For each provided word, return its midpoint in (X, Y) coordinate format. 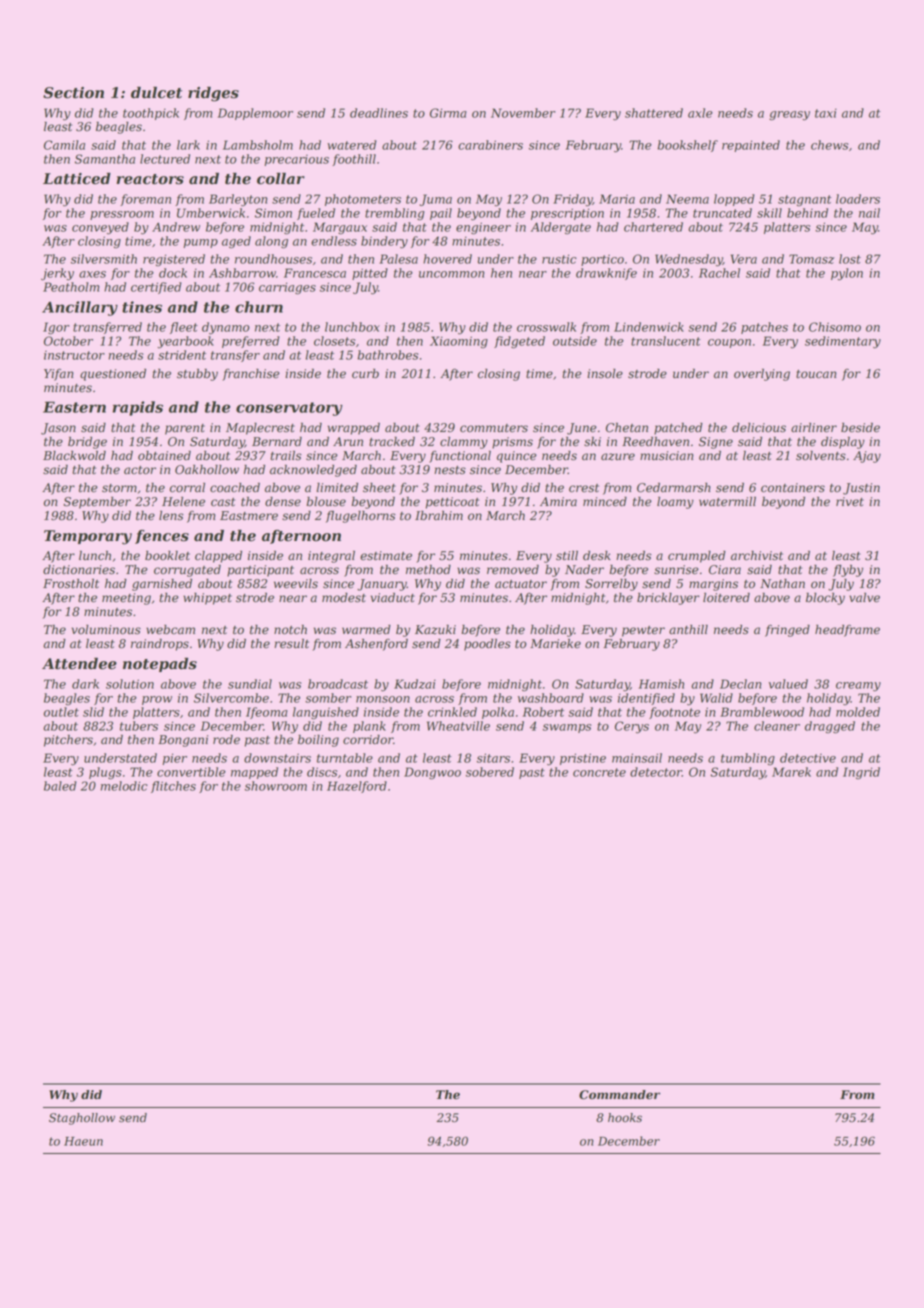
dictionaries (79, 569)
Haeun (83, 1141)
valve (864, 598)
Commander (619, 1095)
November (523, 113)
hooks (625, 1118)
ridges (213, 94)
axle (700, 113)
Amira (558, 502)
